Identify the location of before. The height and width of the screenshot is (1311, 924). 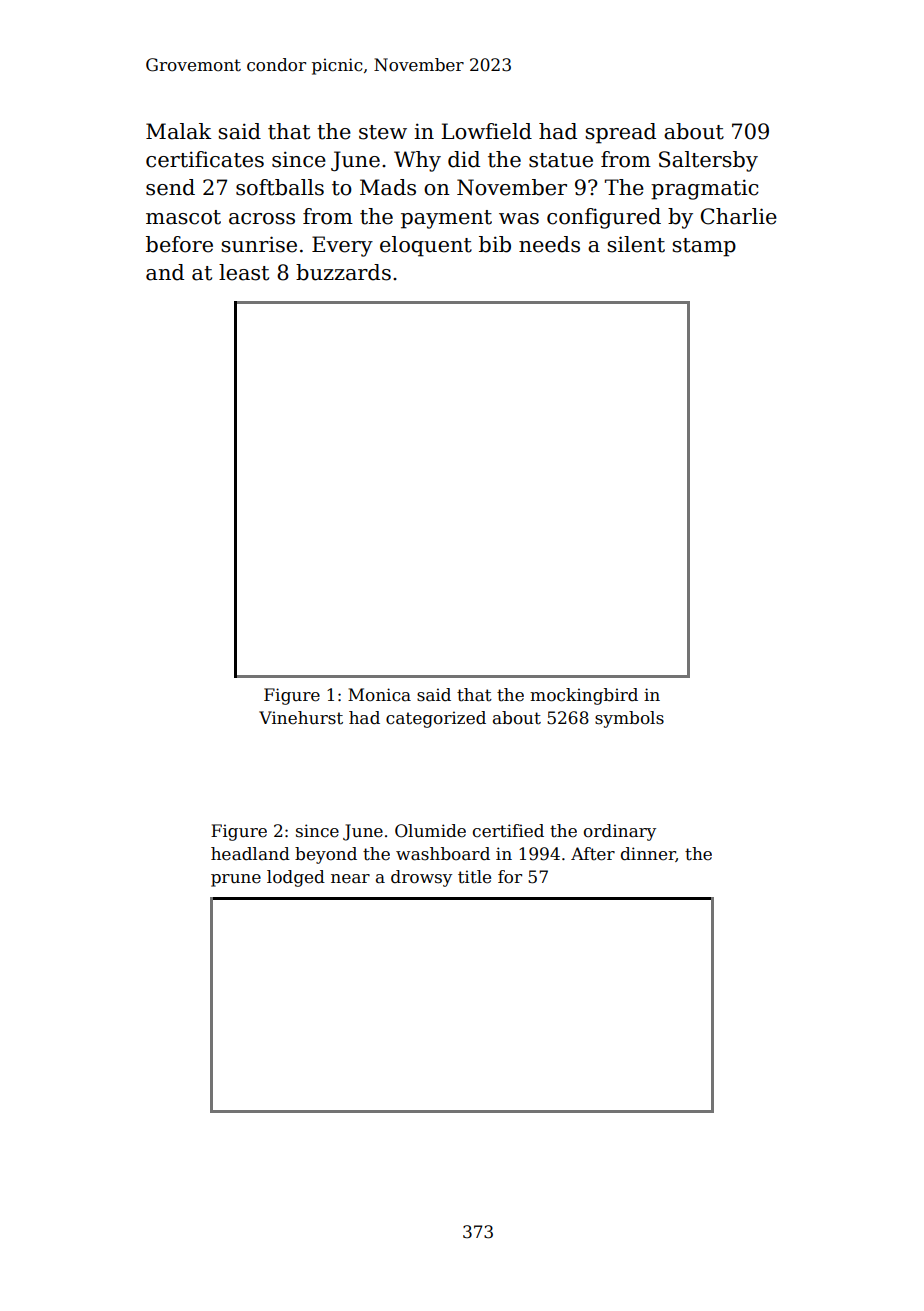
(179, 244).
